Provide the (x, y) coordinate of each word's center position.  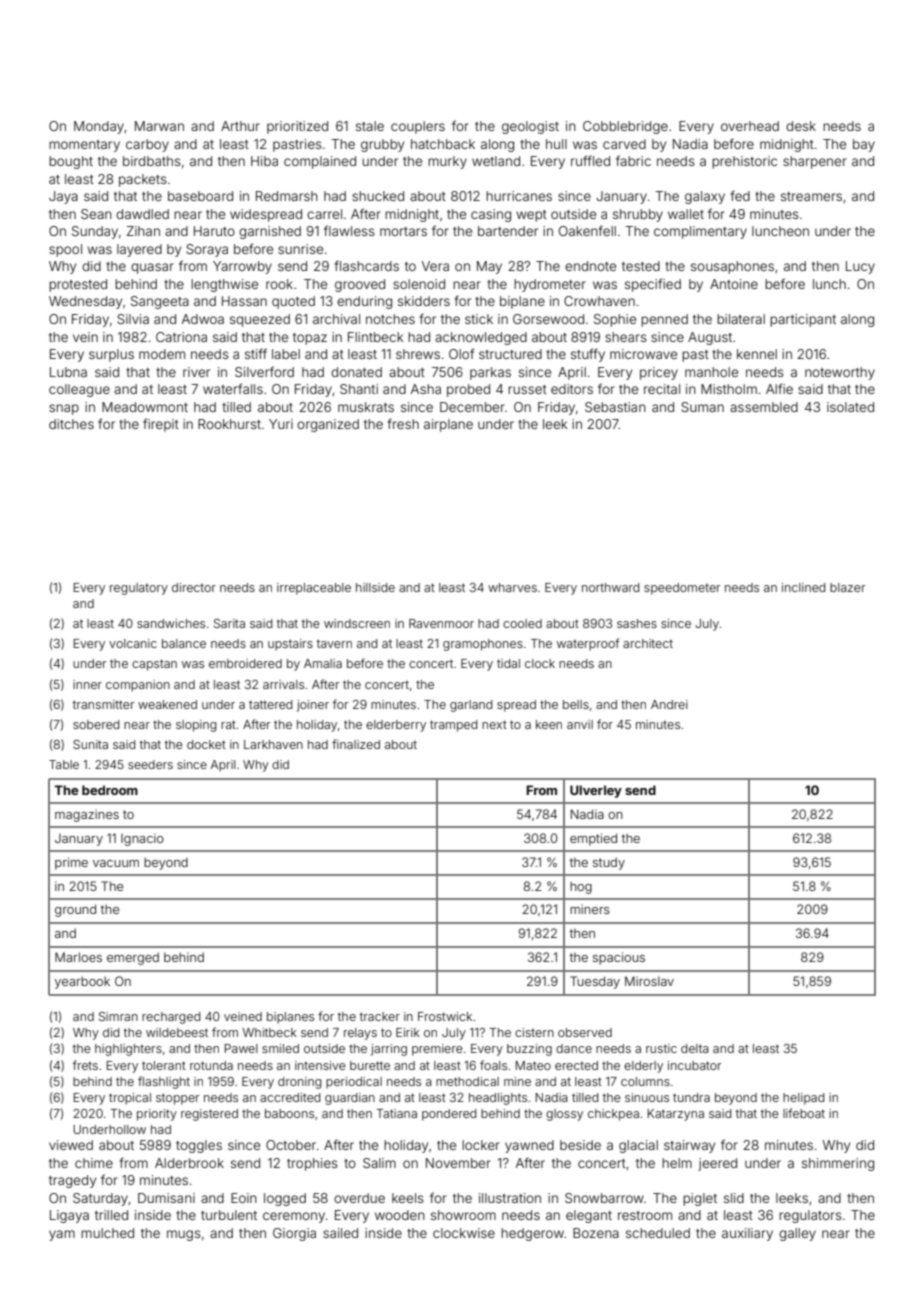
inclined (803, 587)
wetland (496, 161)
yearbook (82, 983)
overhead (750, 126)
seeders (150, 764)
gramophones (483, 645)
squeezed (260, 320)
